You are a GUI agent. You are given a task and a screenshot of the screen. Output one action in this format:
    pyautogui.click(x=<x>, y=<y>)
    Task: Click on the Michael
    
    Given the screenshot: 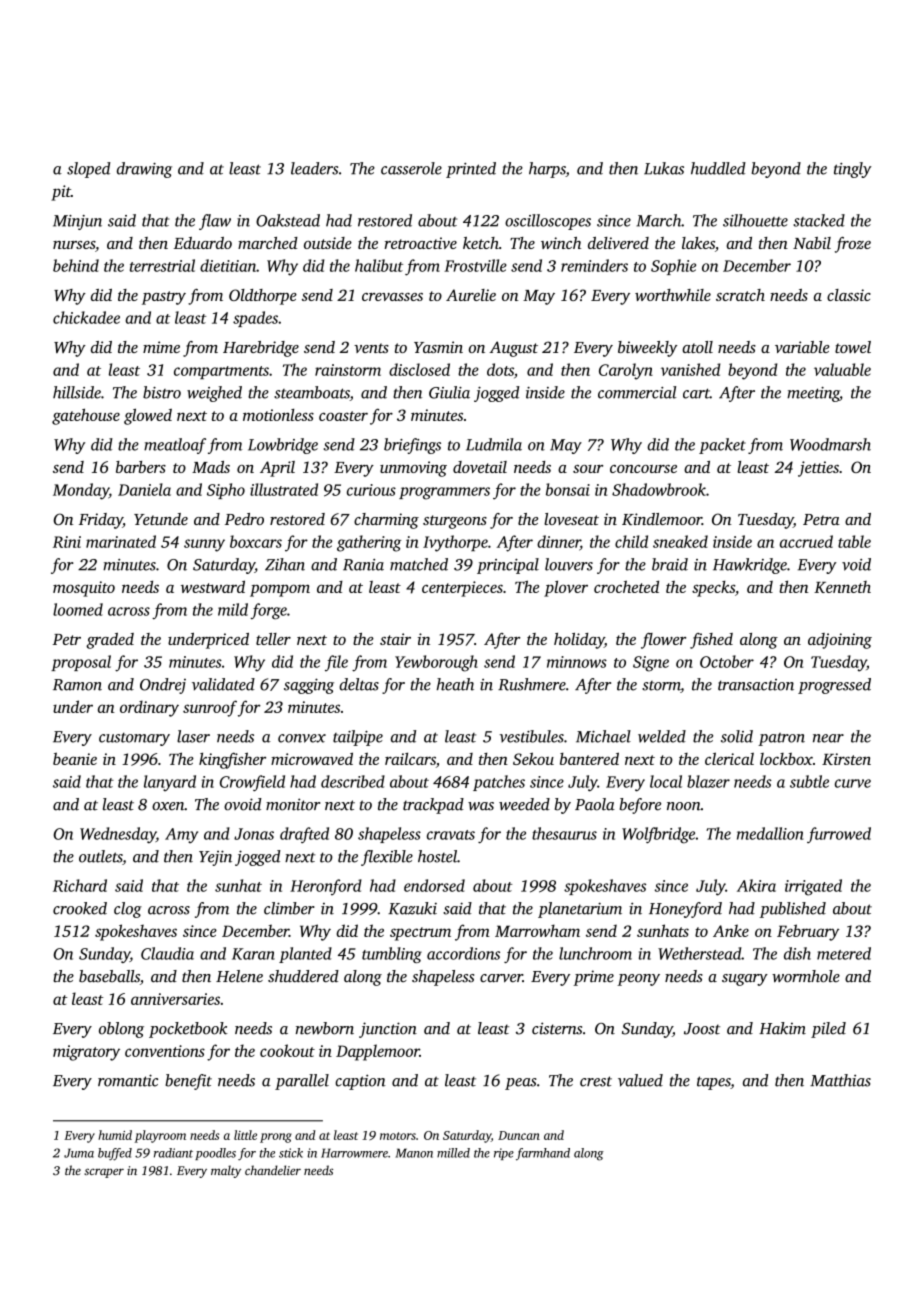 What is the action you would take?
    pyautogui.click(x=603, y=736)
